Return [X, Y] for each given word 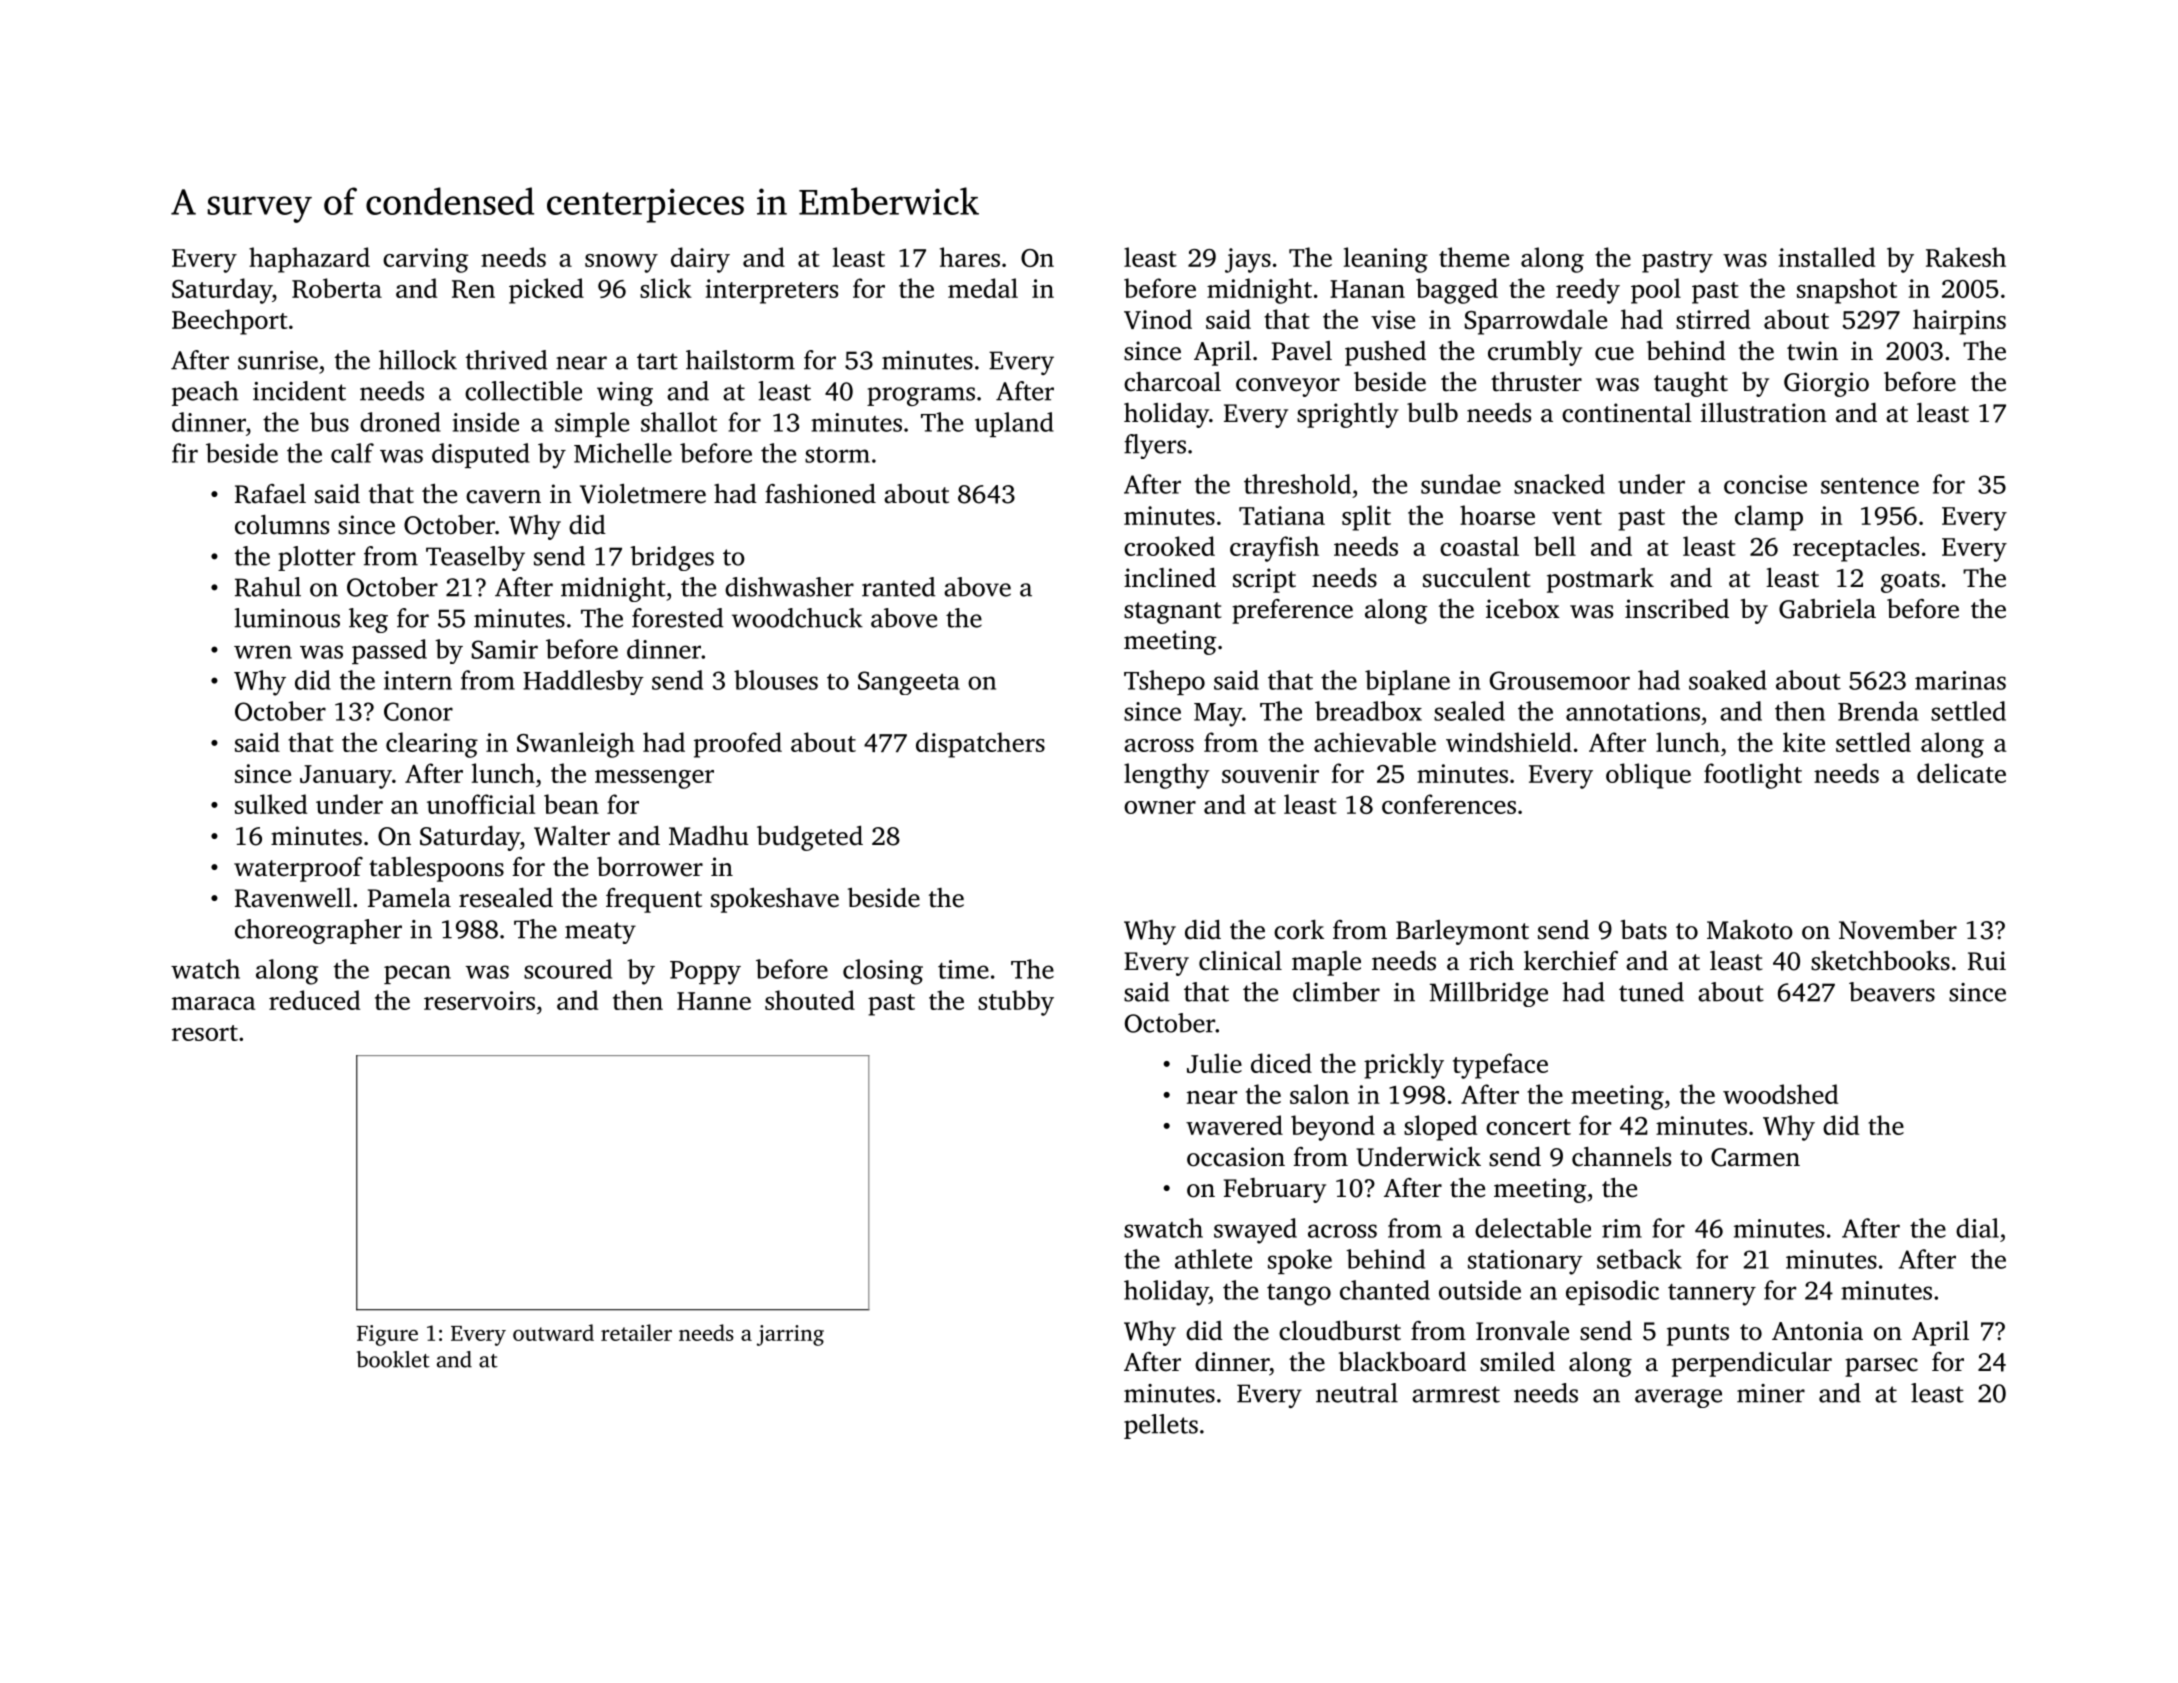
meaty [600, 933]
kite [1804, 742]
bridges [672, 558]
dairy [700, 260]
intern [418, 680]
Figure [387, 1335]
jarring [790, 1335]
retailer [636, 1332]
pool [1656, 291]
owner [1160, 807]
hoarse [1497, 515]
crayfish [1274, 549]
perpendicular [1752, 1364]
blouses [776, 680]
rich [1491, 960]
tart [657, 361]
